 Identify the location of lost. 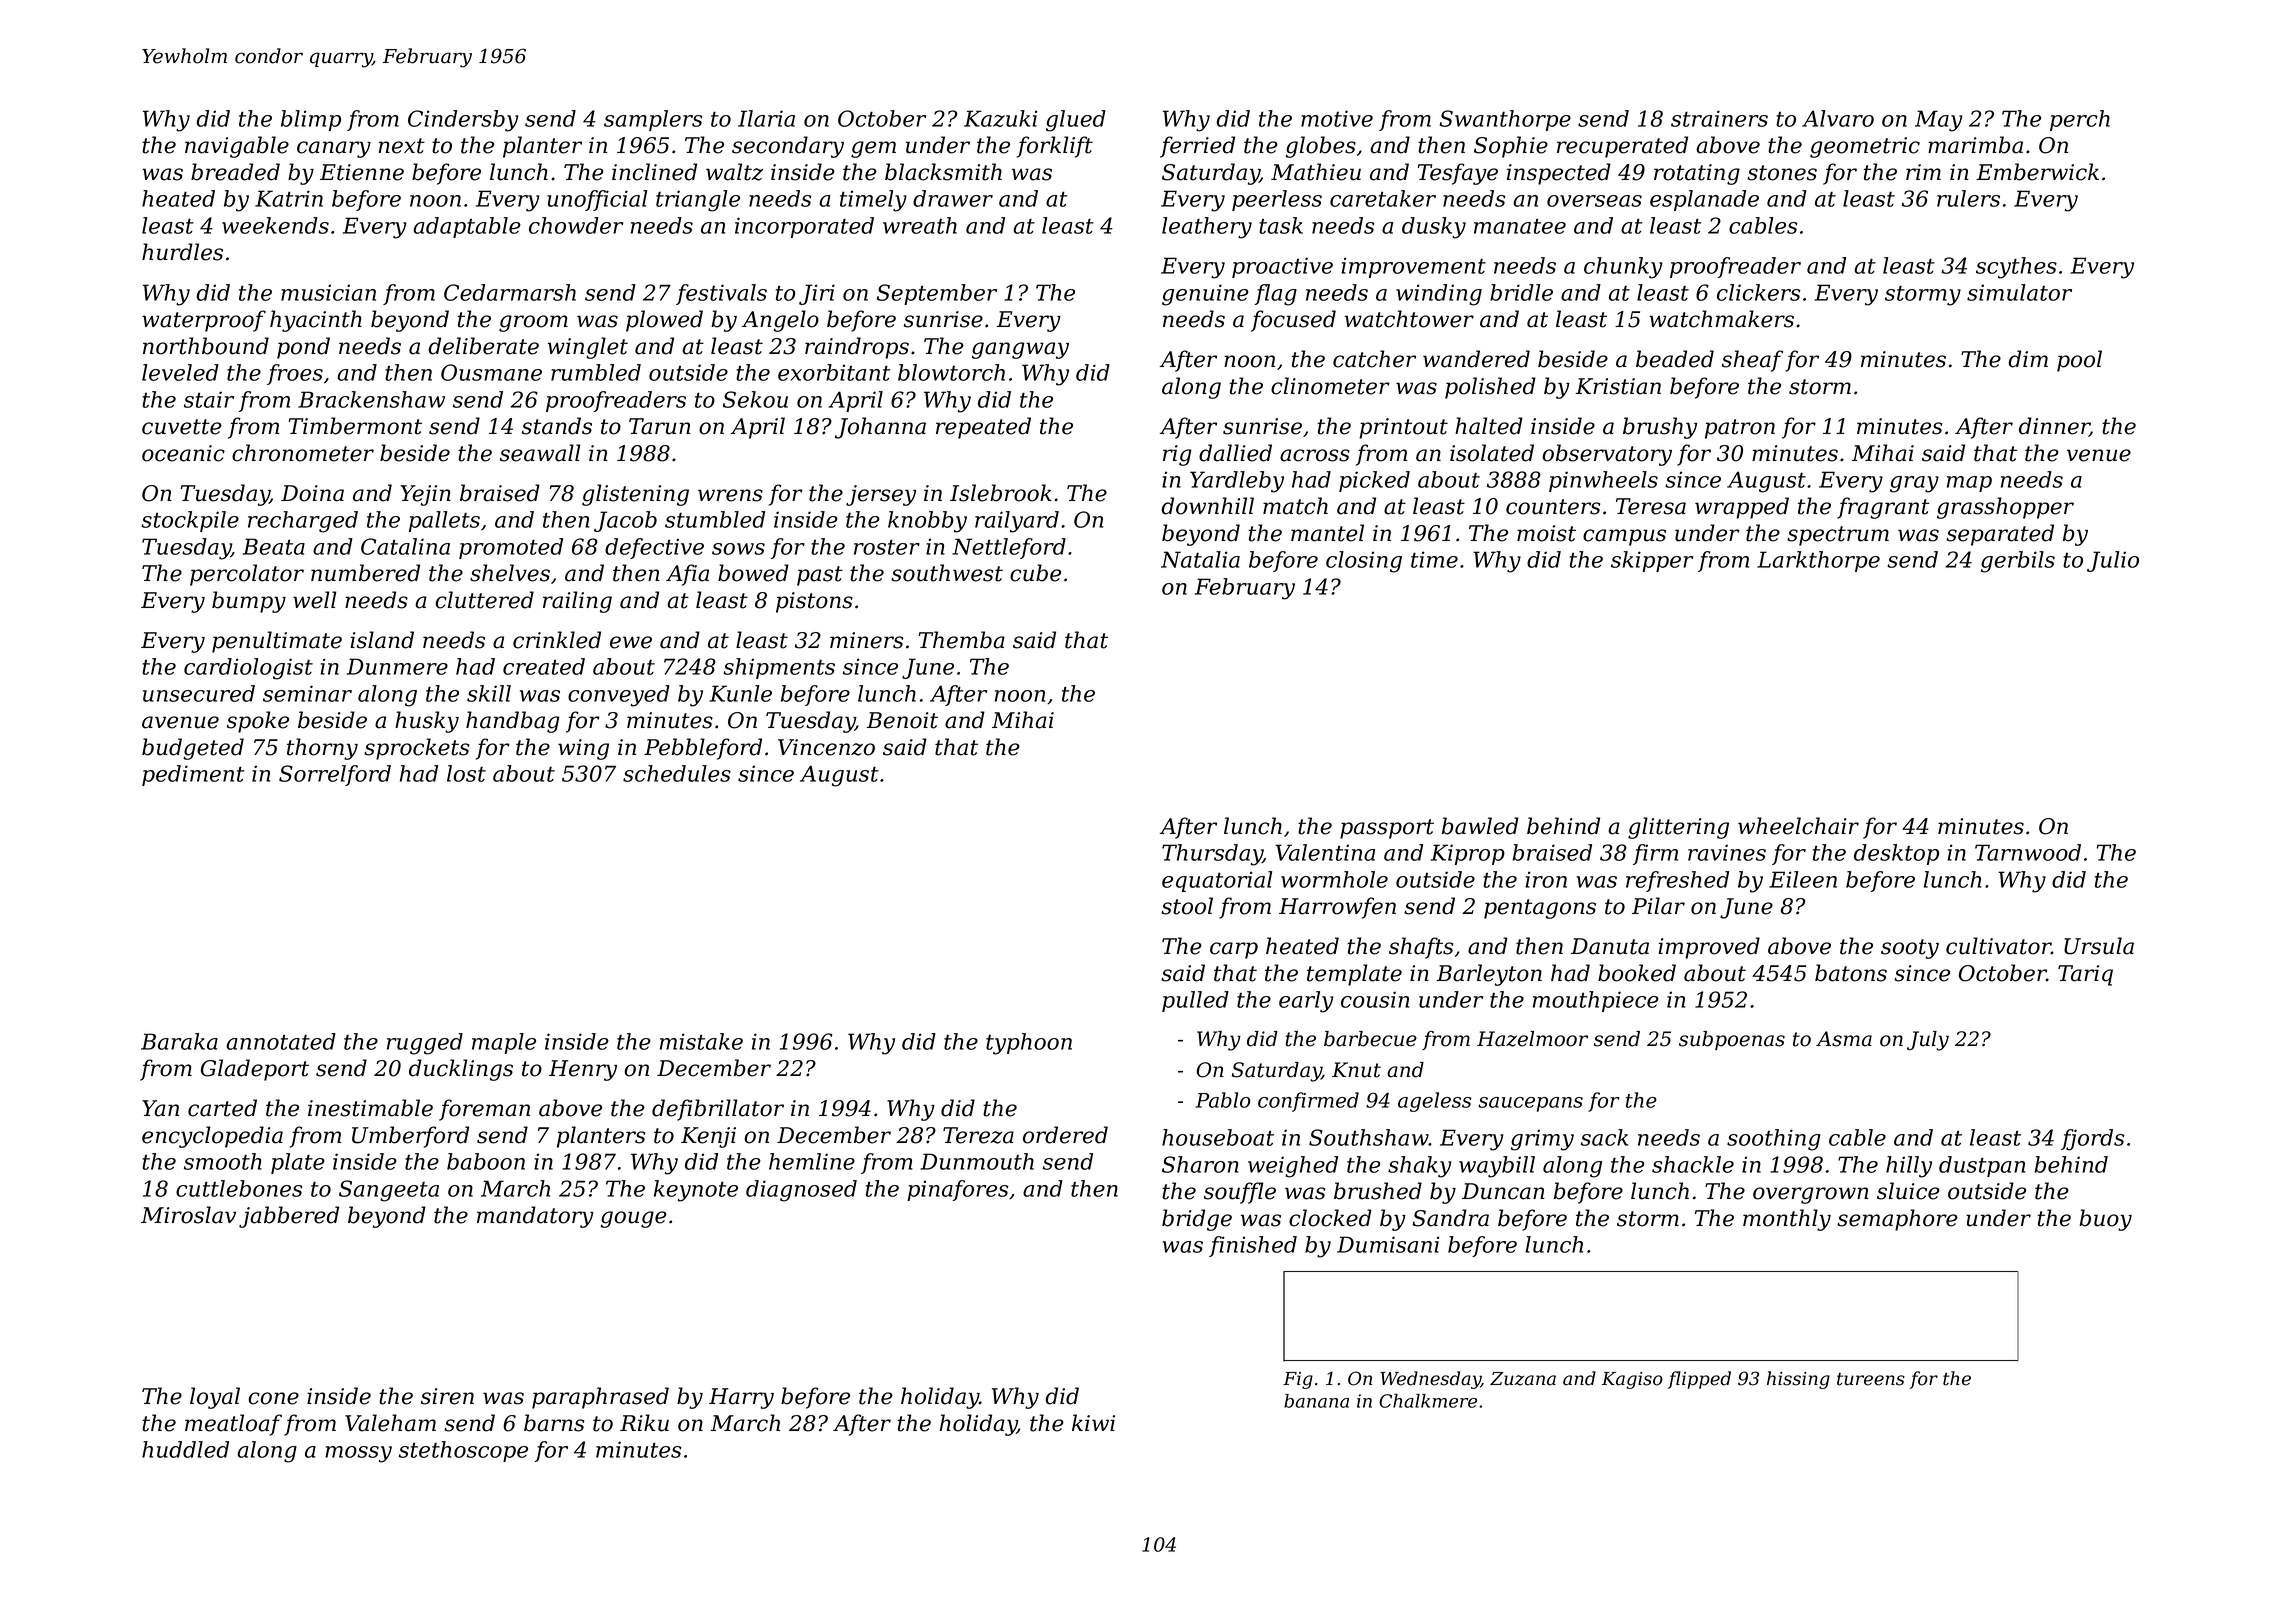
(466, 773).
